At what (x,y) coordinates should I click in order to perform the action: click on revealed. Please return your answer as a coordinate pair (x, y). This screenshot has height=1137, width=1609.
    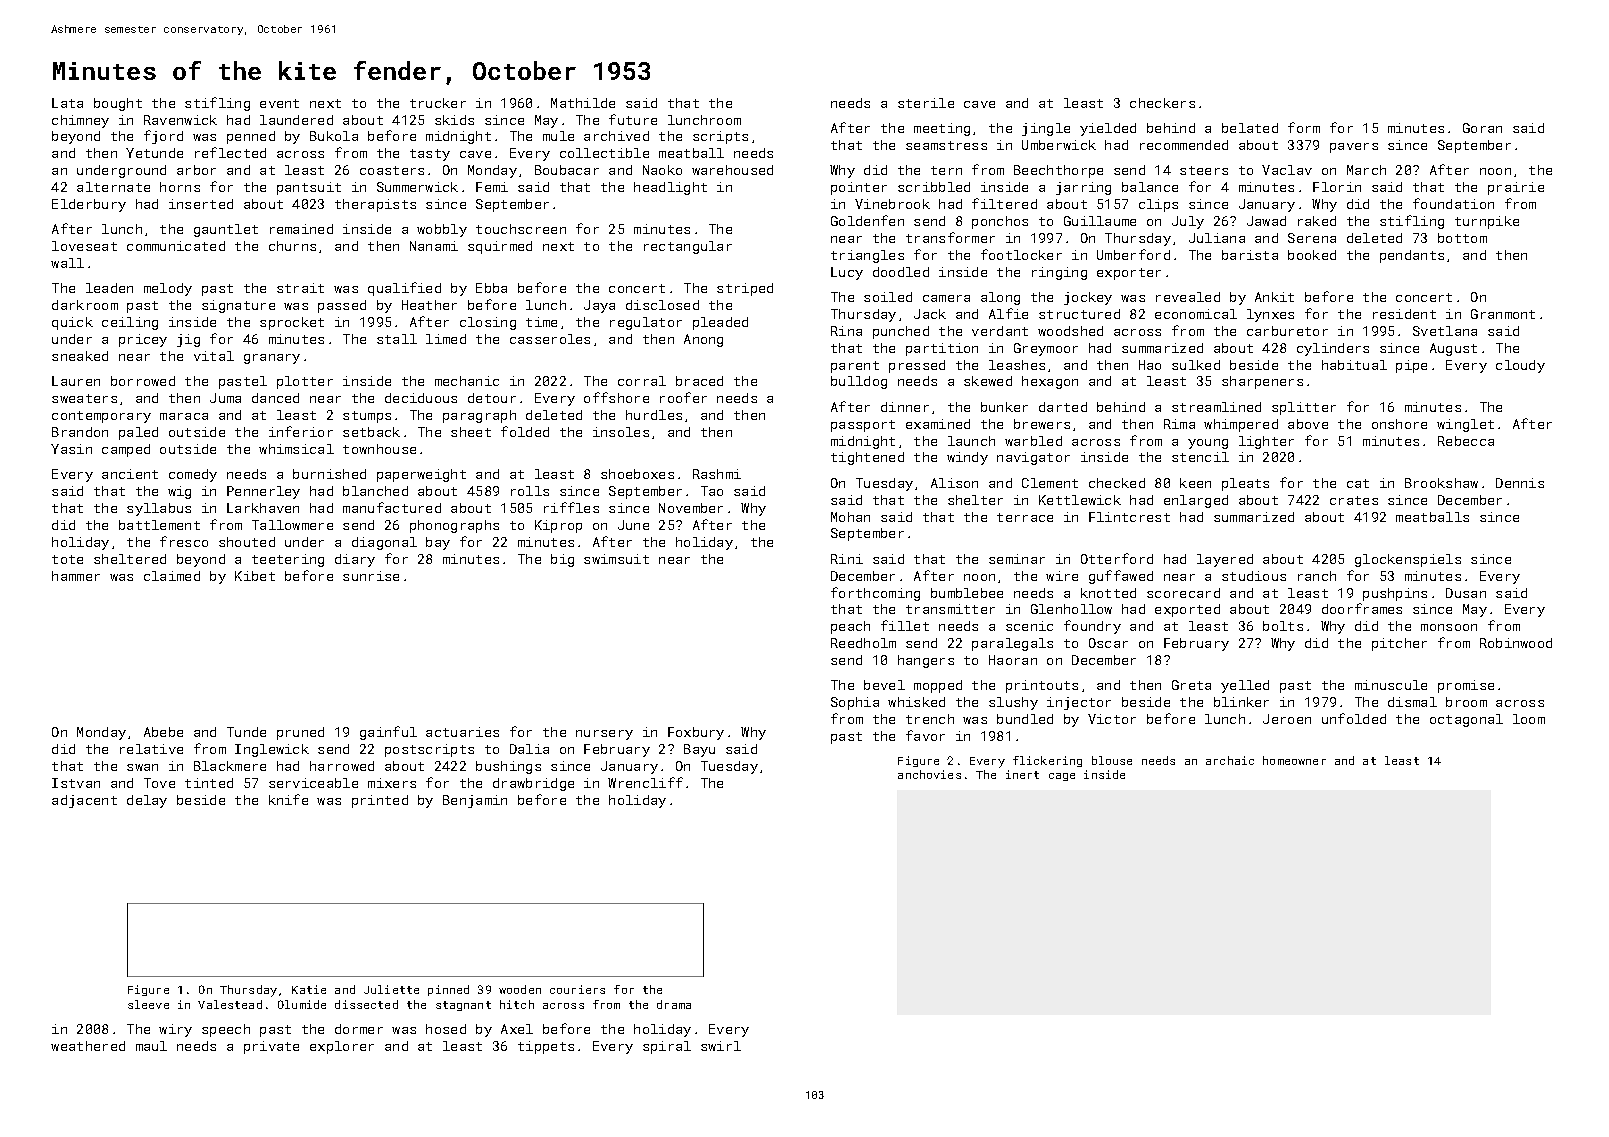
    Looking at the image, I should click on (1188, 297).
